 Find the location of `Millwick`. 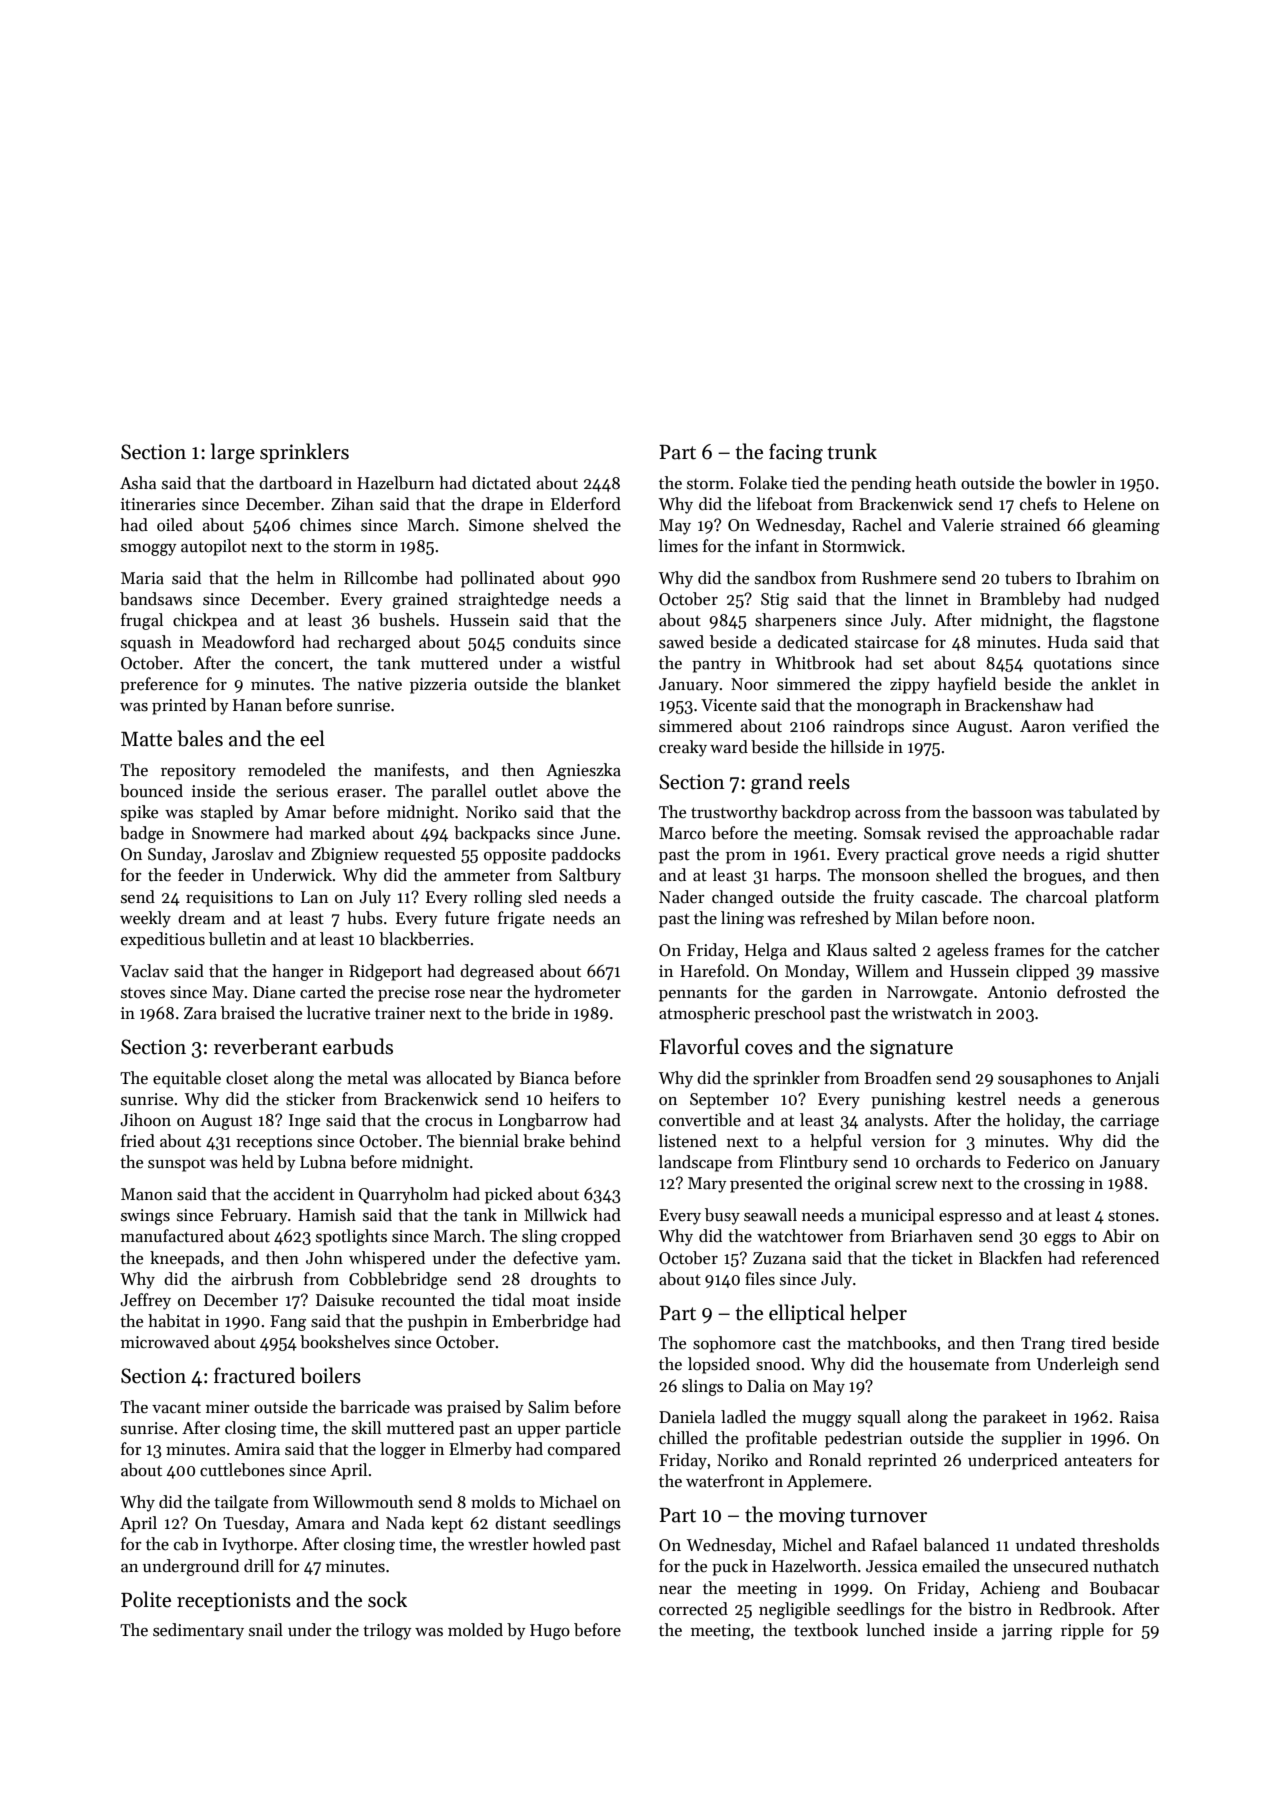

Millwick is located at coordinates (555, 1215).
